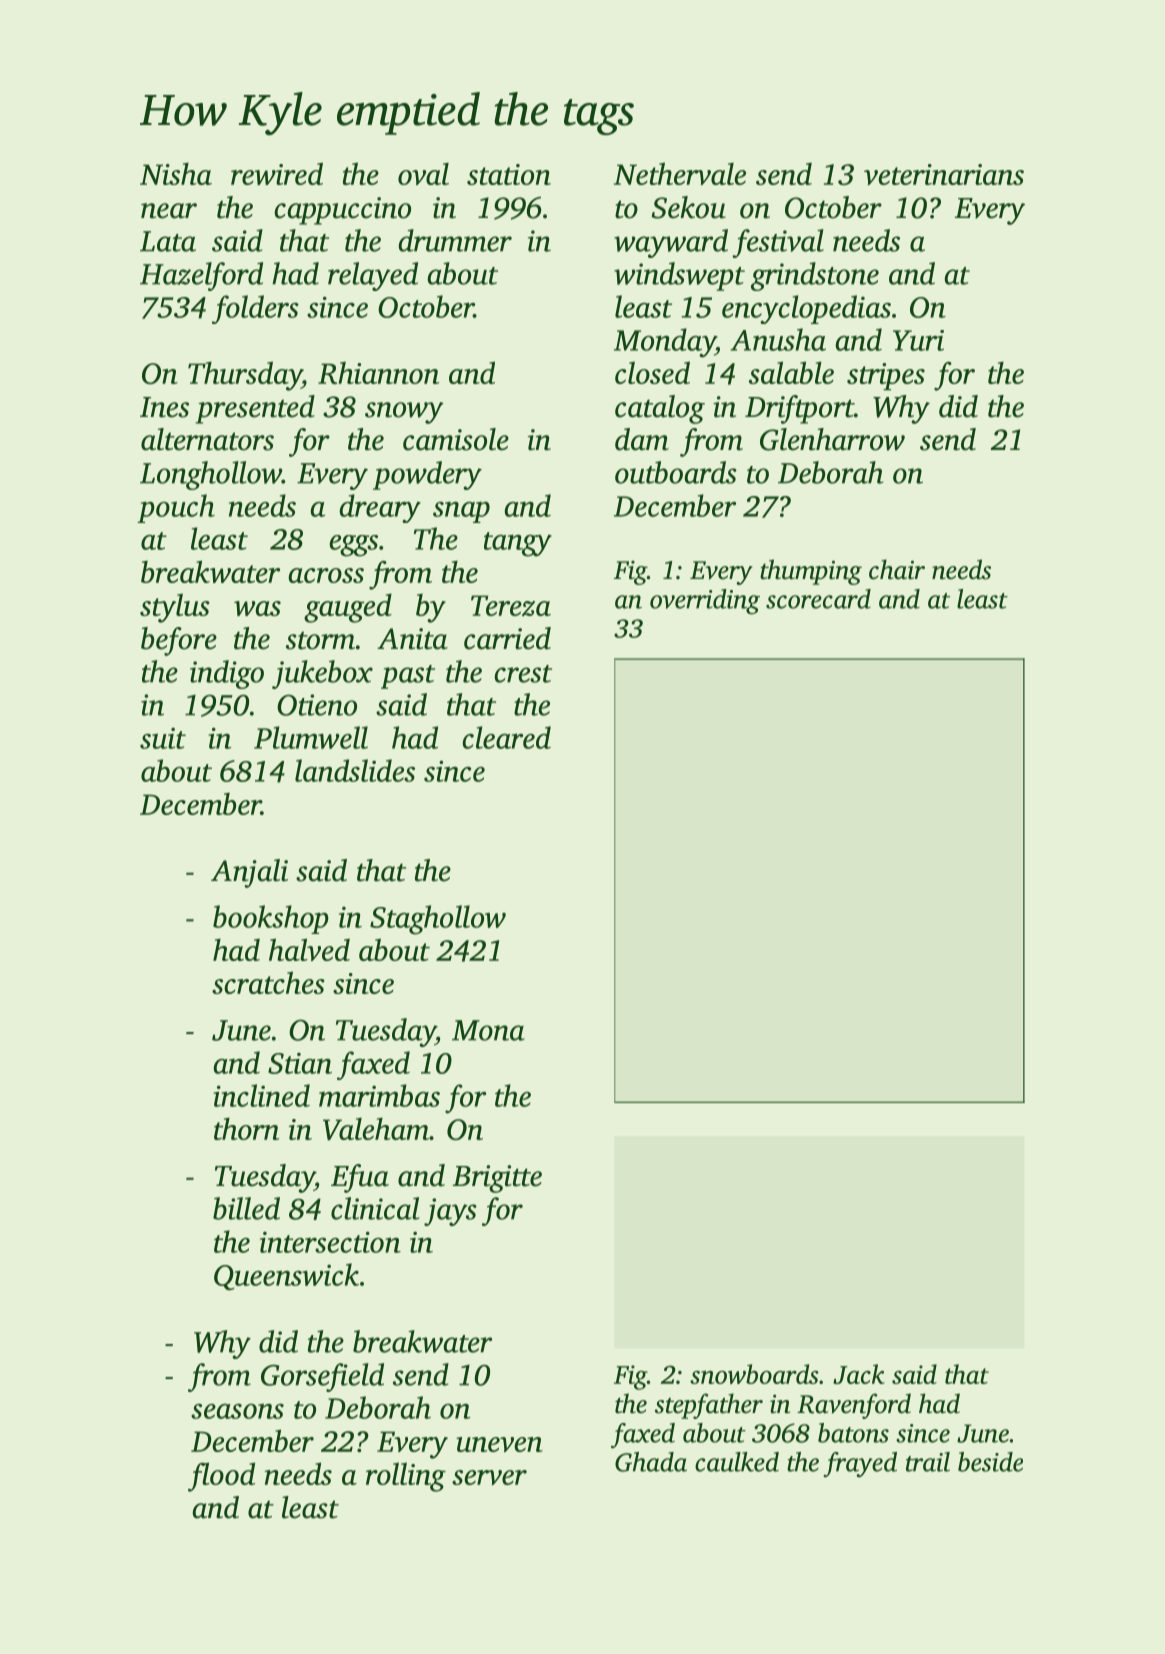 Image resolution: width=1165 pixels, height=1654 pixels. I want to click on frayed, so click(860, 1464).
